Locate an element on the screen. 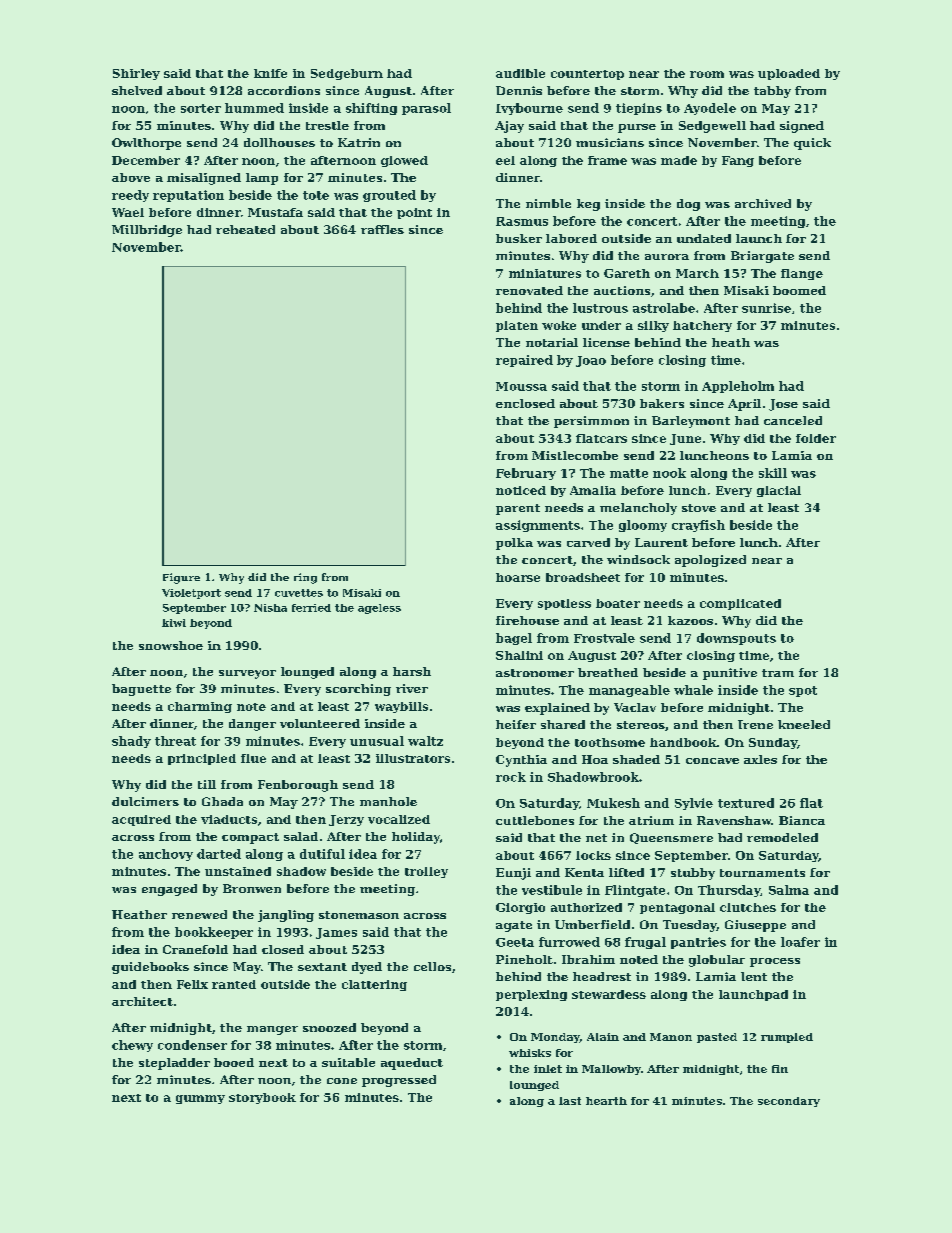 The width and height of the screenshot is (952, 1233). last is located at coordinates (570, 1101).
